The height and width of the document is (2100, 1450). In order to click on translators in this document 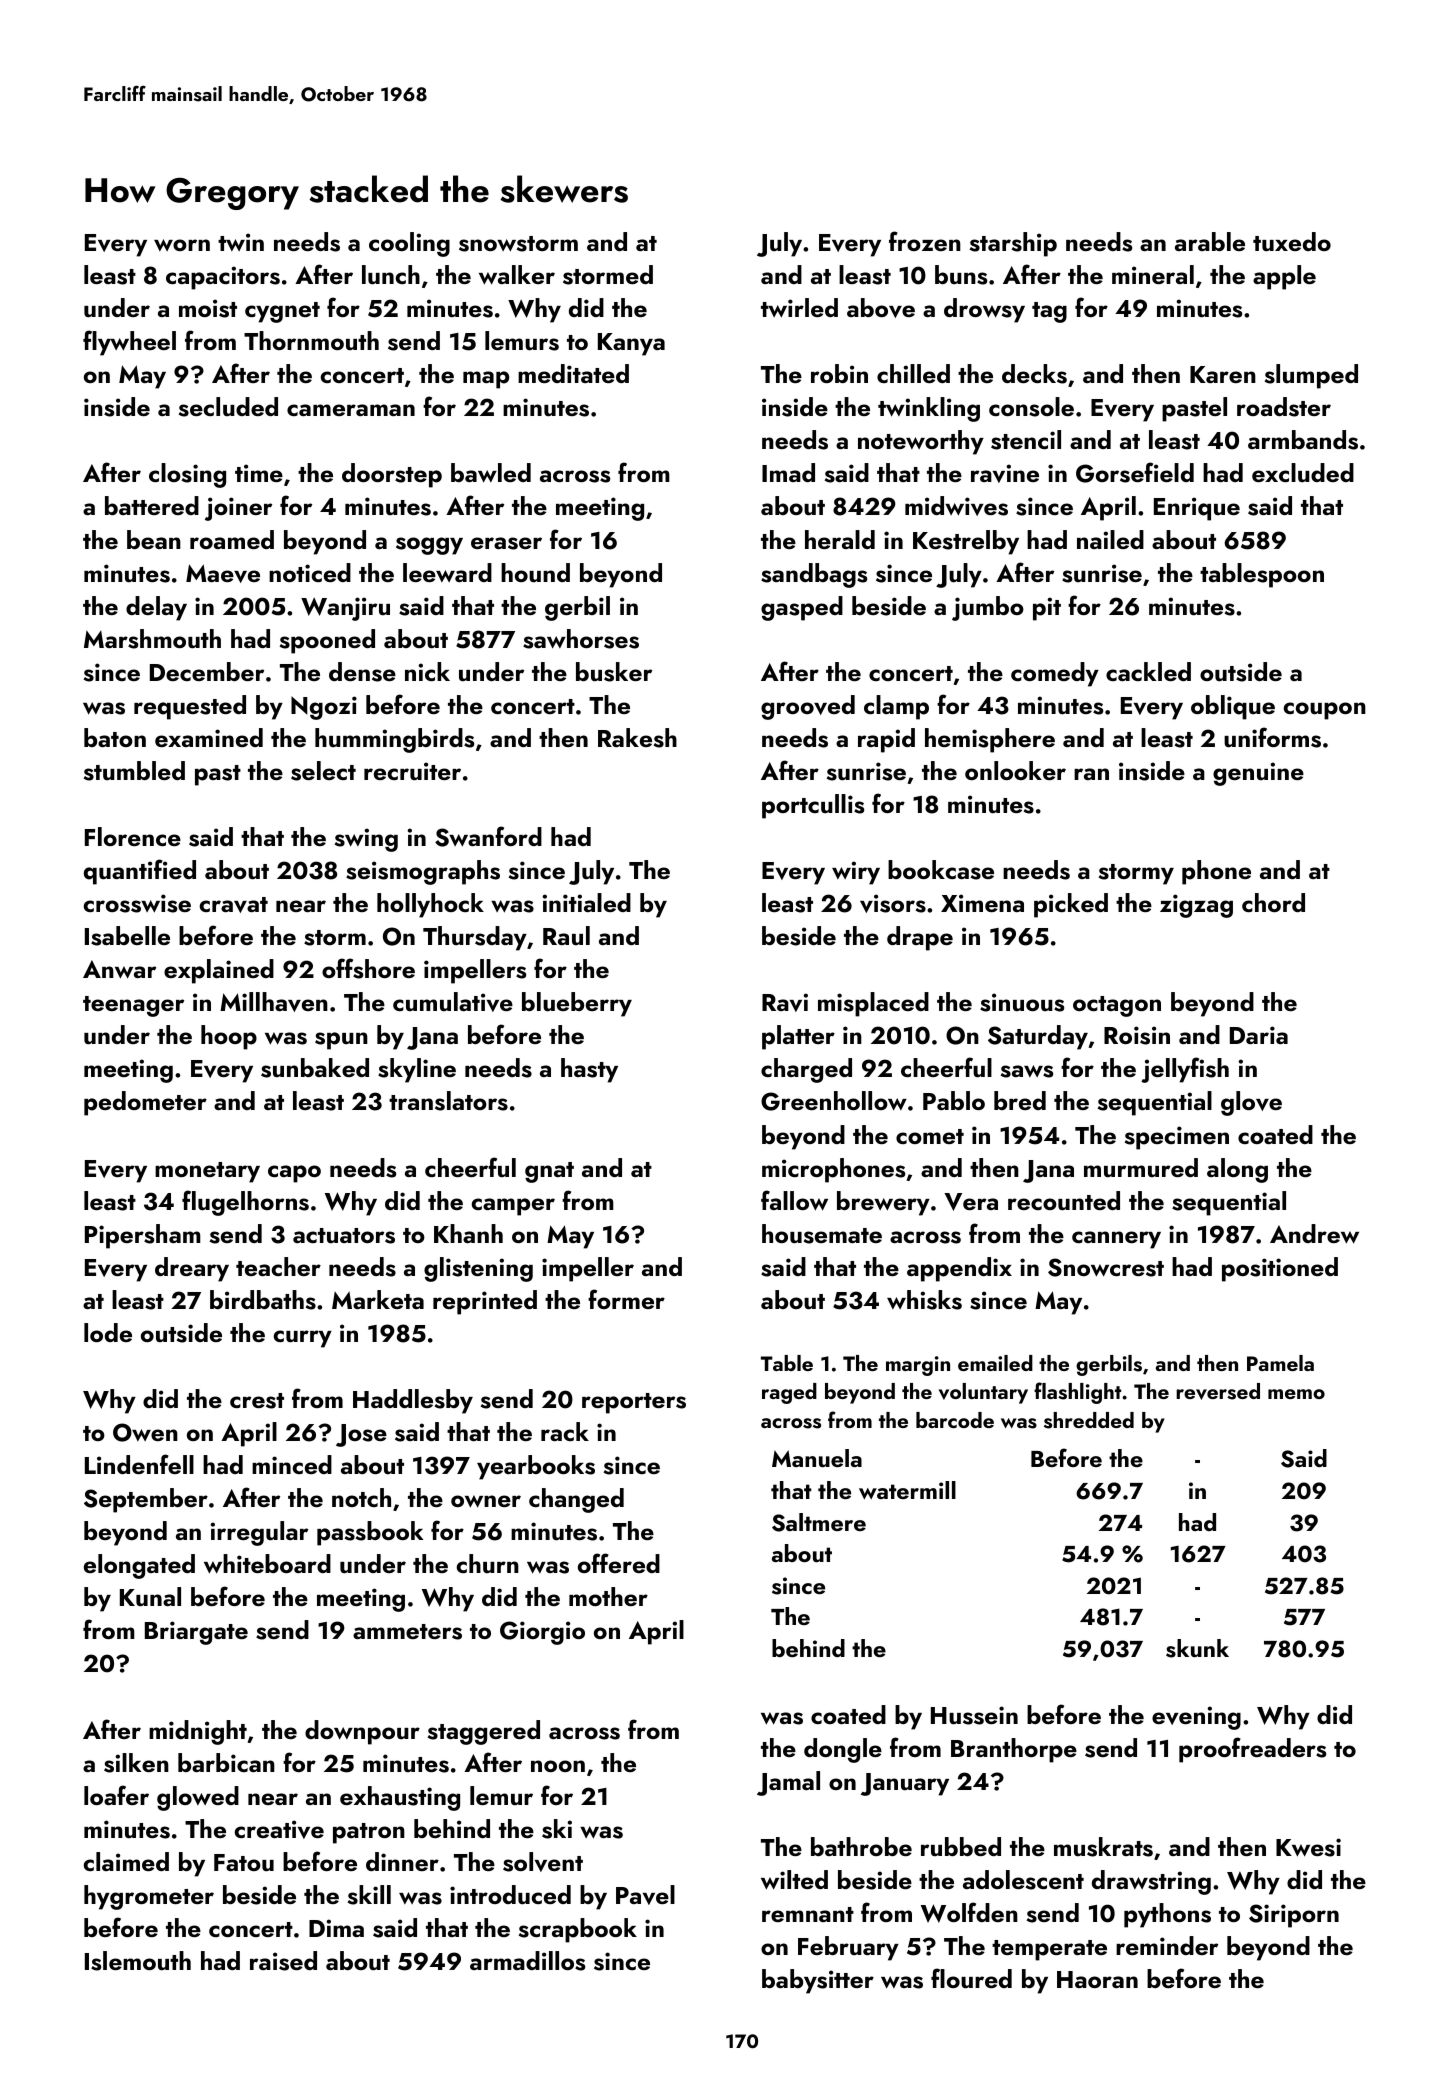, I will do `click(448, 1101)`.
